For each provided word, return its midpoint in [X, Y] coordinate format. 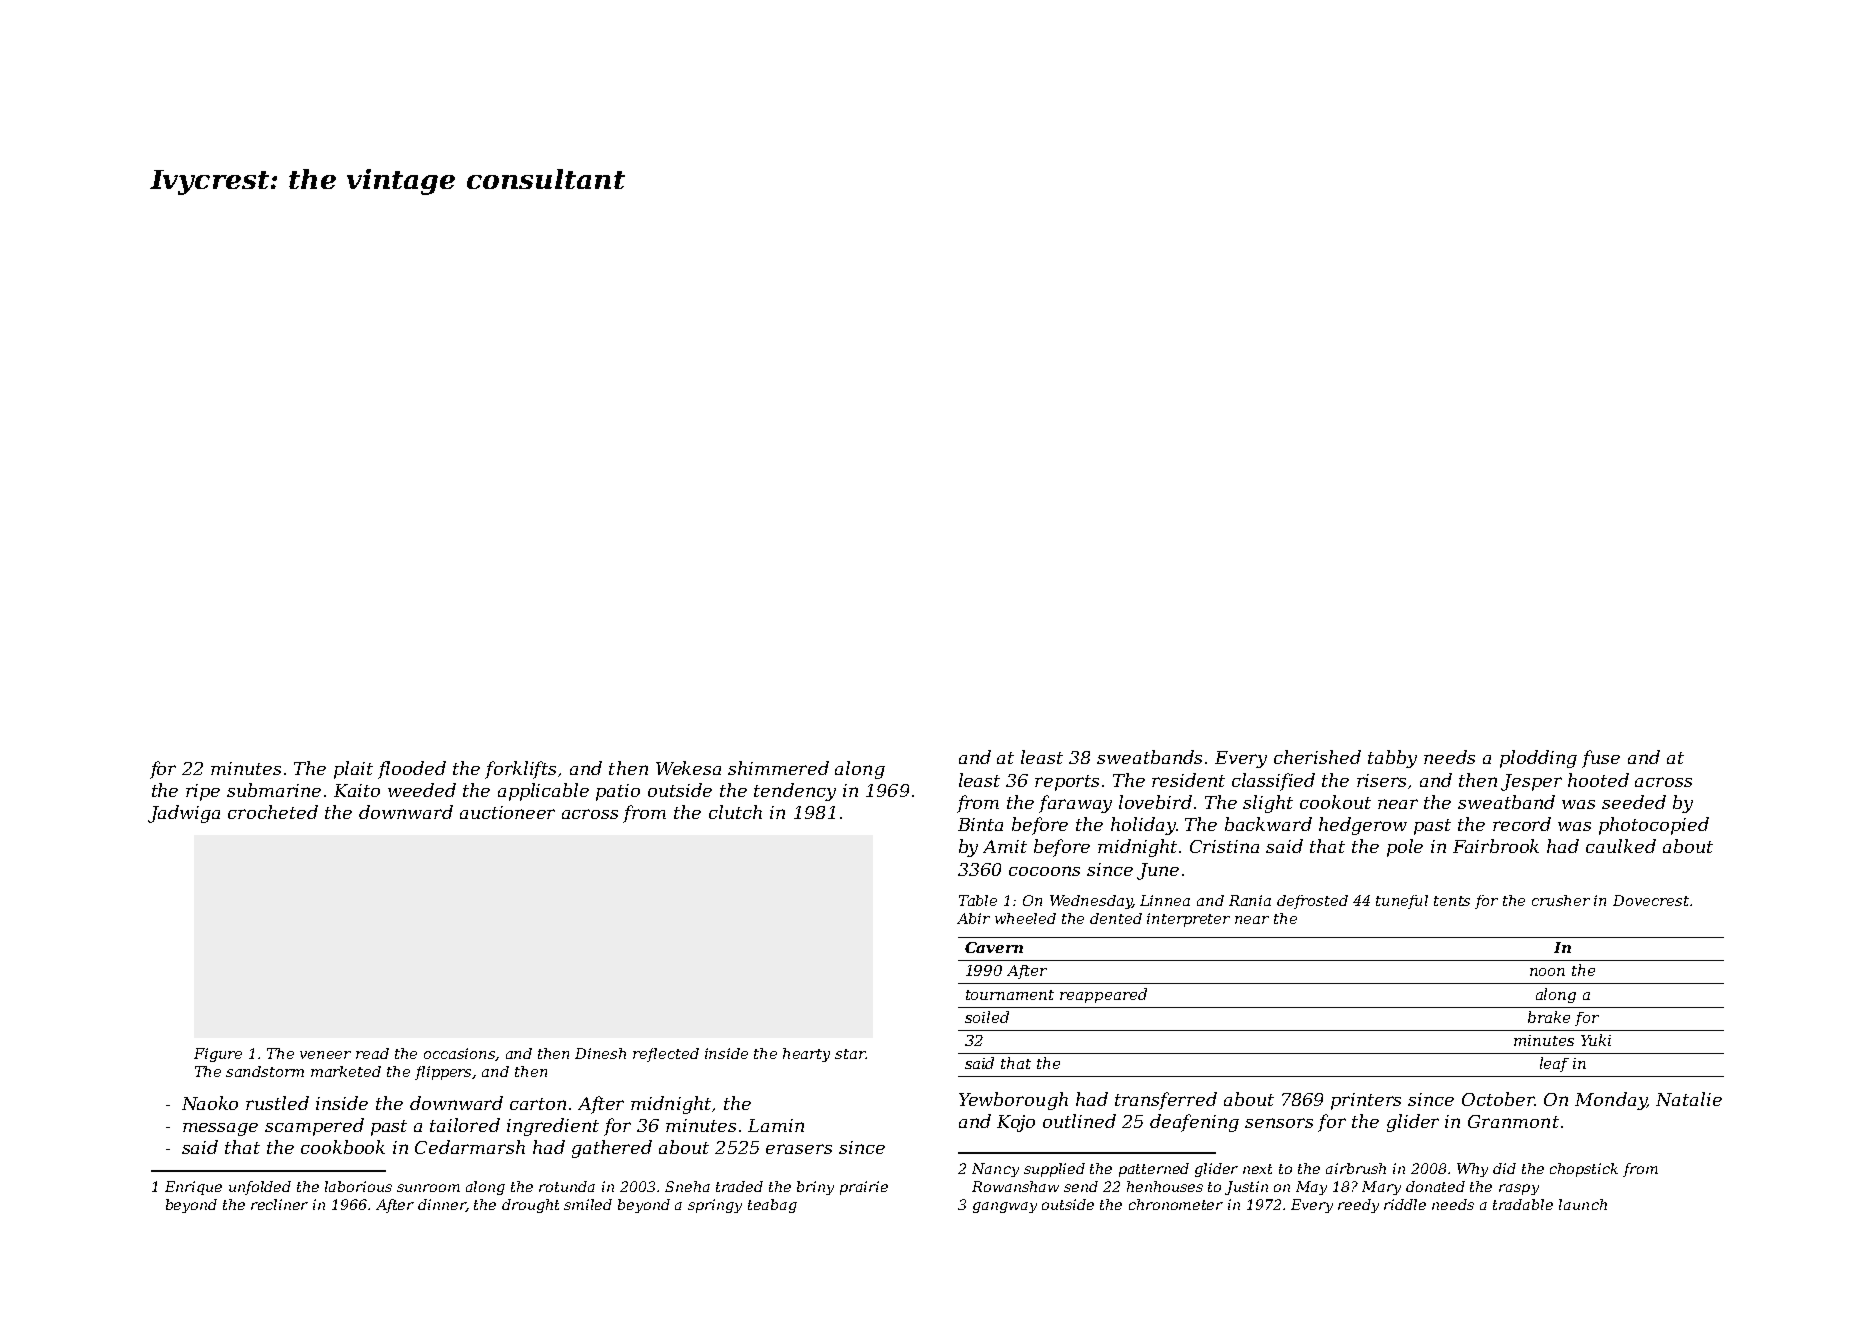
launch [1583, 1204]
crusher [1561, 900]
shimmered [778, 768]
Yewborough [1013, 1101]
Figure [218, 1055]
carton [538, 1104]
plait [353, 770]
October [1498, 1099]
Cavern [994, 947]
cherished [1317, 757]
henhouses [1165, 1186]
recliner [279, 1204]
